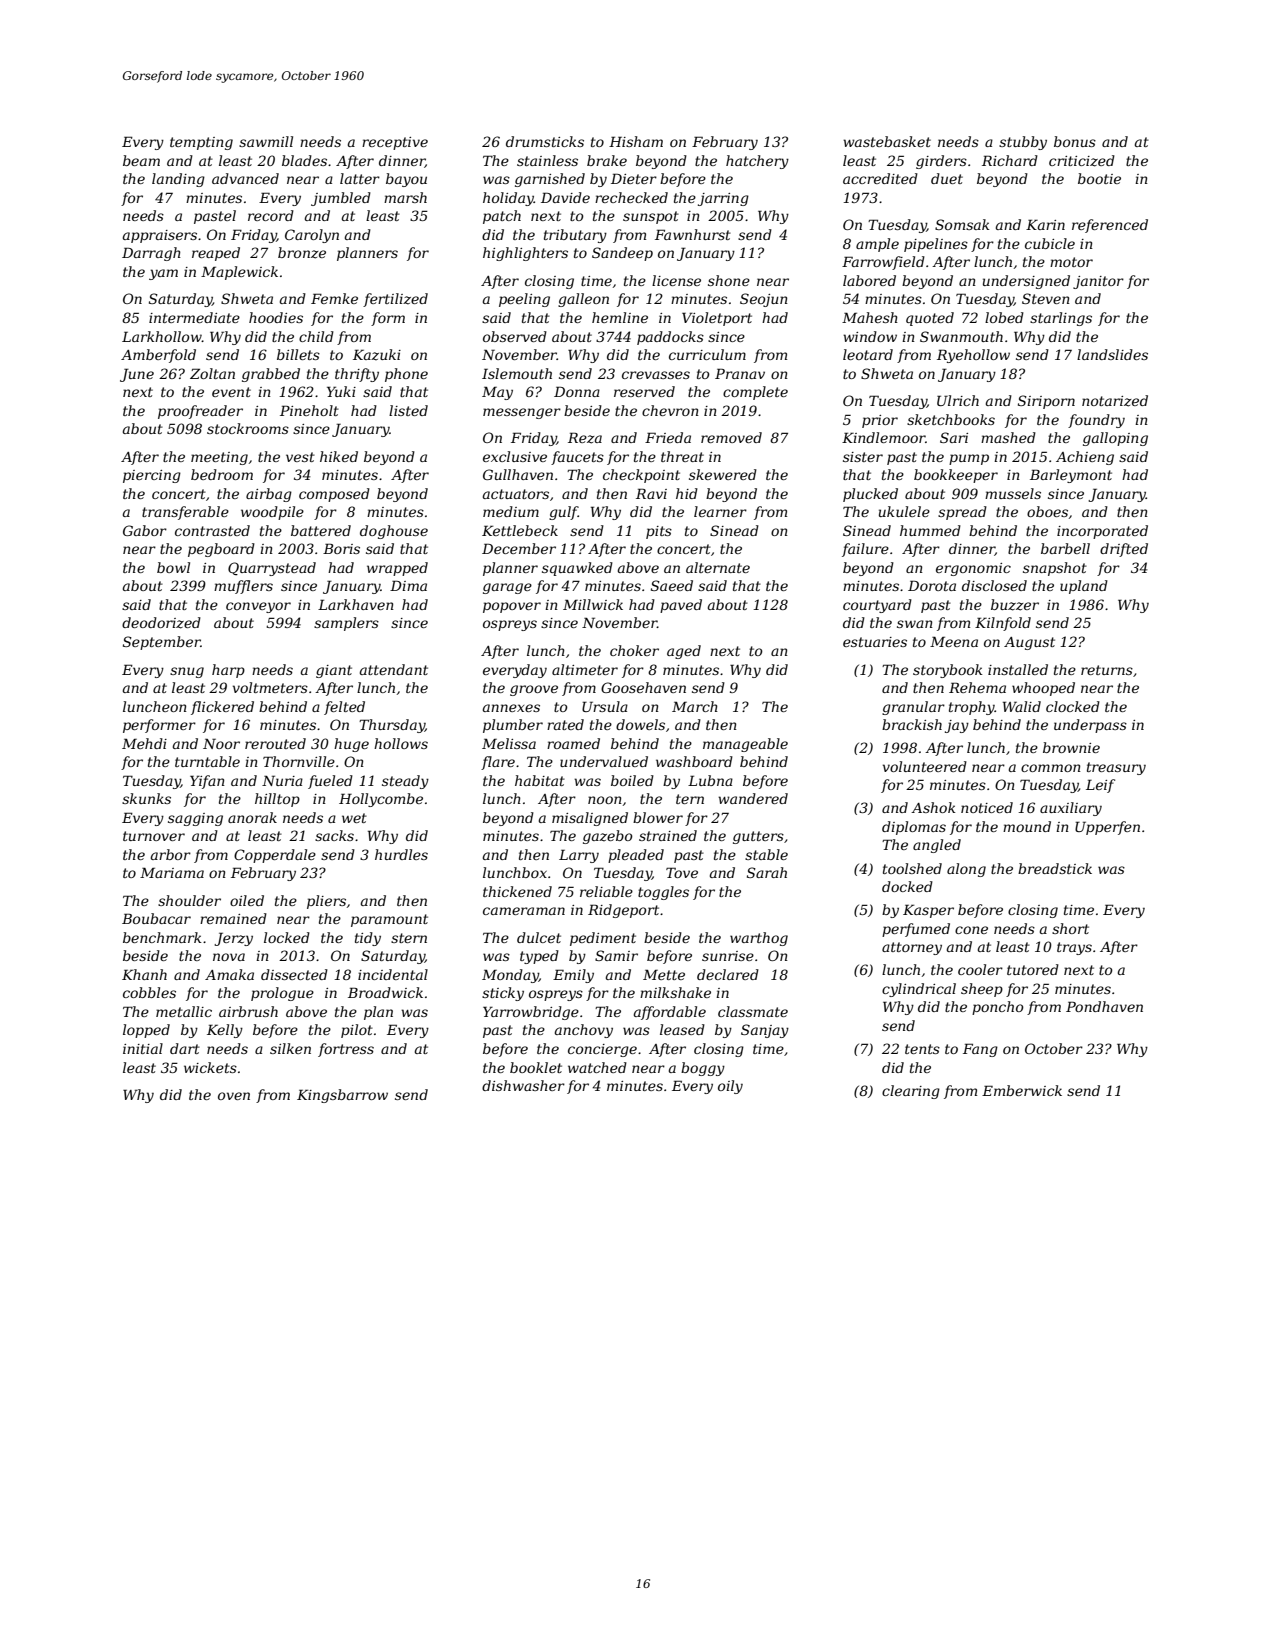 The width and height of the document is (1271, 1645). I want to click on misaligned, so click(590, 819).
